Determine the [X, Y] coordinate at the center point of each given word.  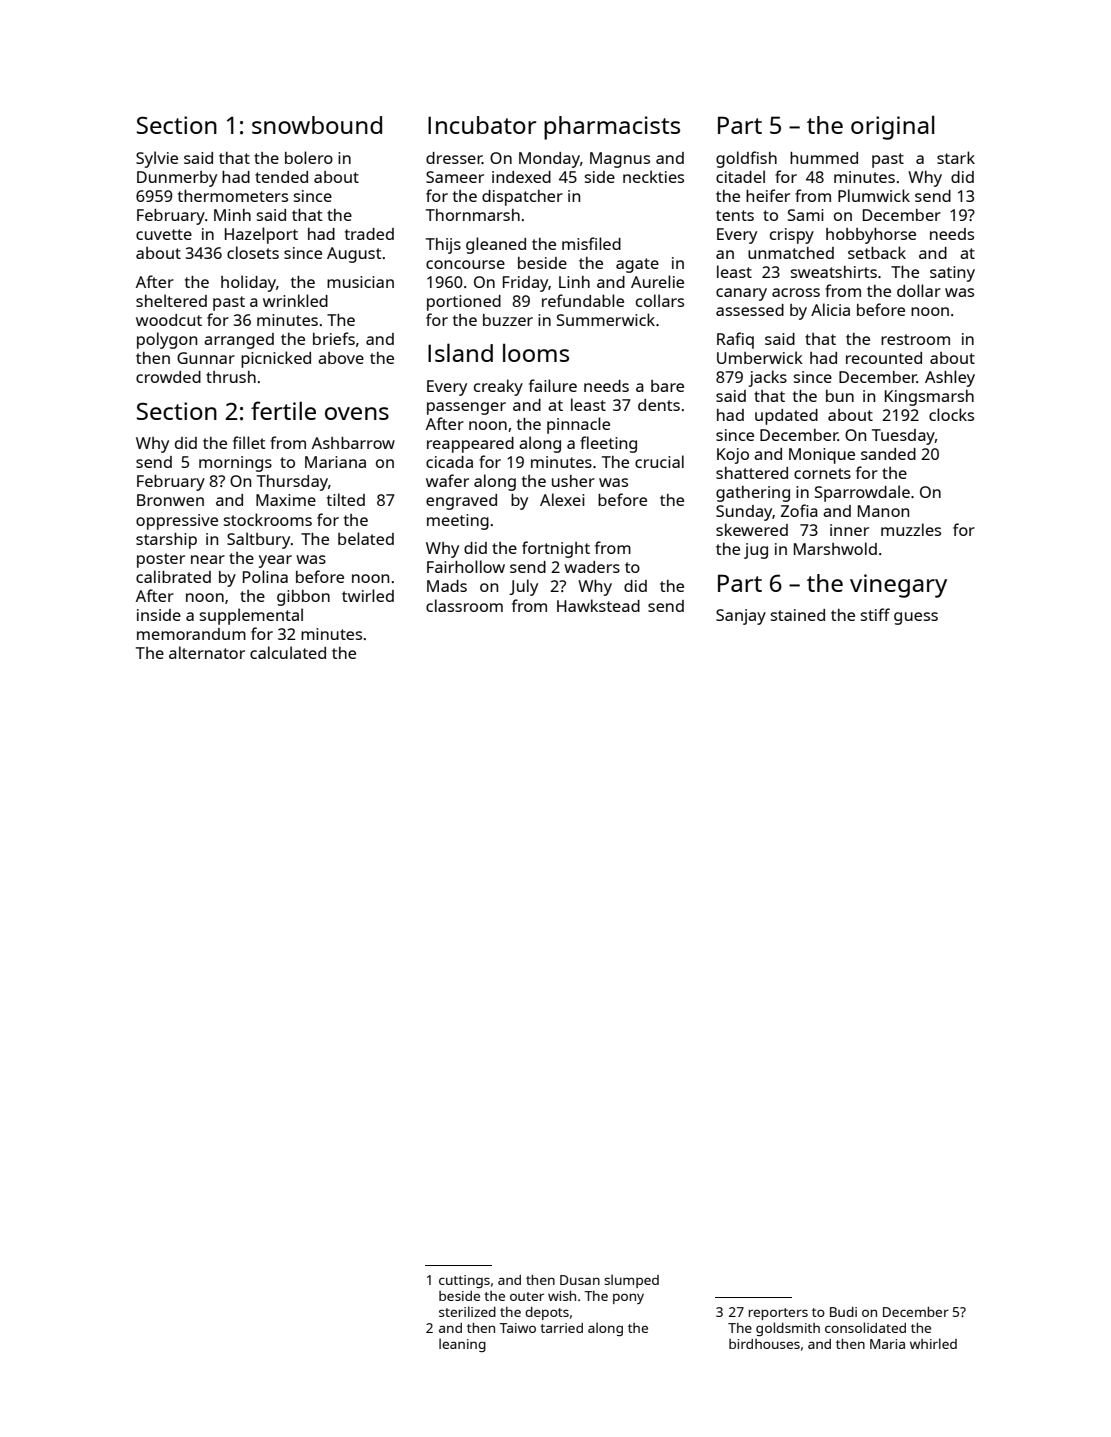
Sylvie [157, 159]
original [893, 127]
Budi [843, 1312]
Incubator [482, 125]
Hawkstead [598, 605]
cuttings [464, 1281]
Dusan [580, 1280]
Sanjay [741, 617]
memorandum [191, 634]
